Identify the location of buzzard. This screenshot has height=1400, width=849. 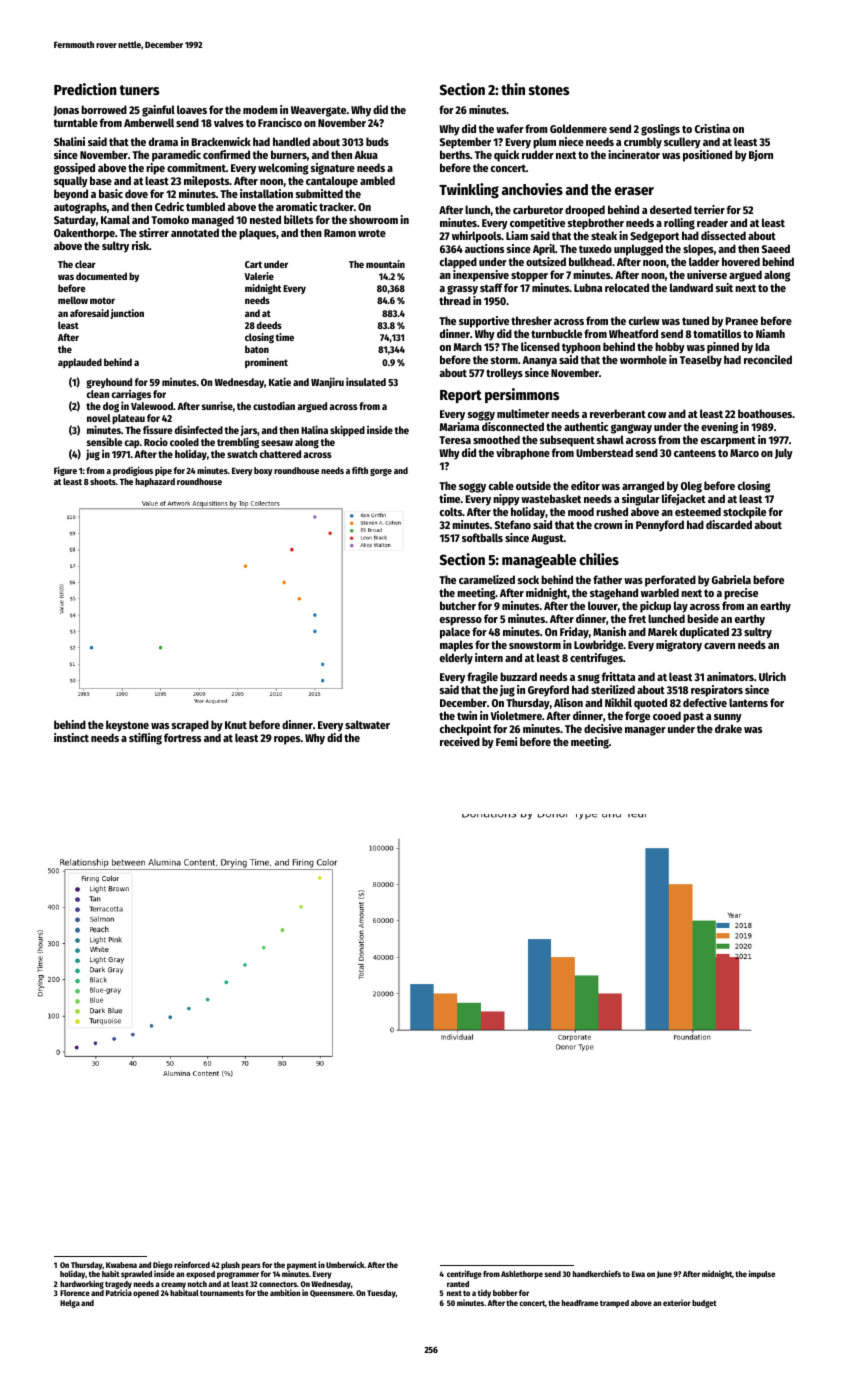
(518, 676).
